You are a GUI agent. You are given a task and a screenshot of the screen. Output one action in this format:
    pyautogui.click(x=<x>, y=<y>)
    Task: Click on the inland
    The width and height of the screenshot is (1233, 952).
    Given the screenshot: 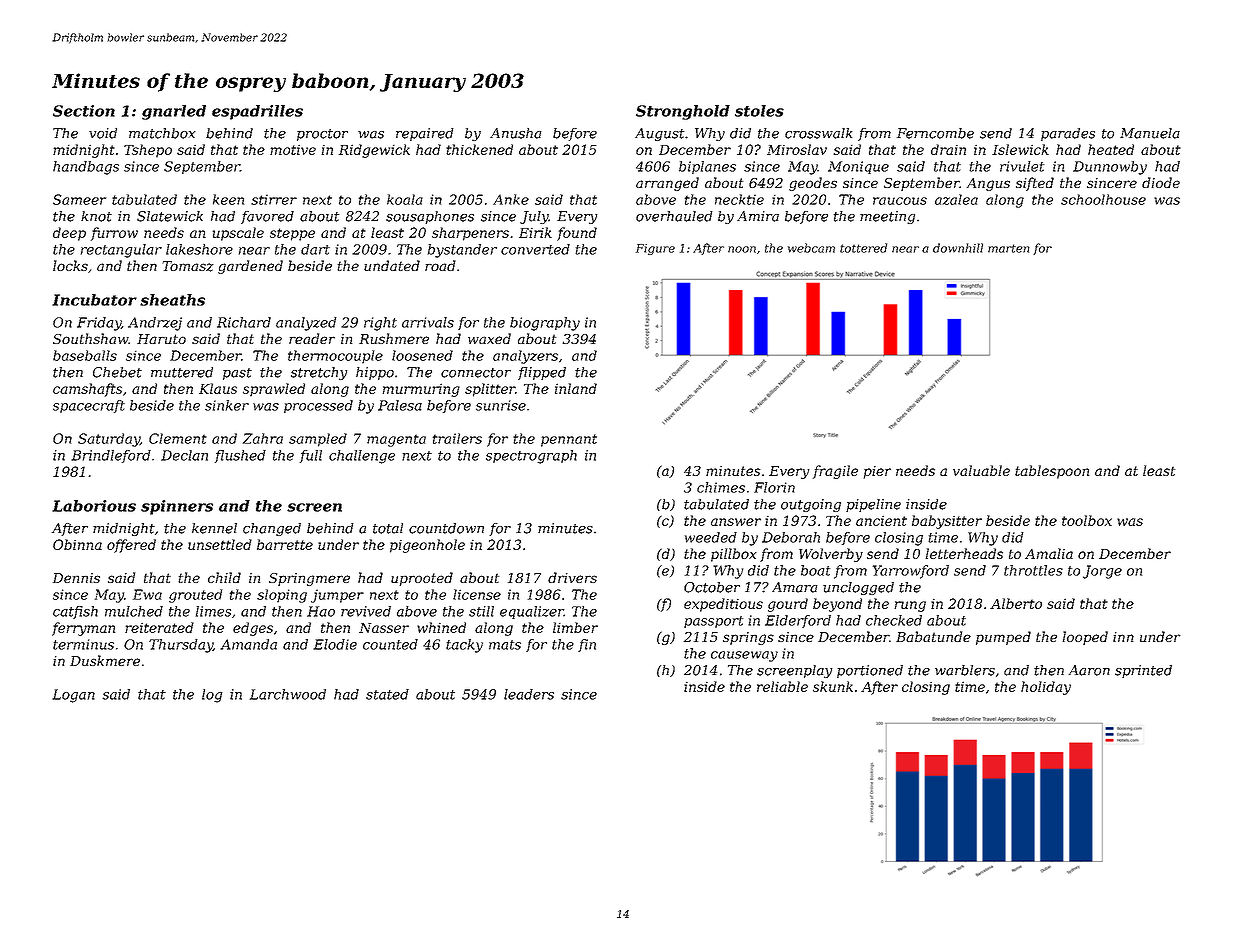 What is the action you would take?
    pyautogui.click(x=576, y=388)
